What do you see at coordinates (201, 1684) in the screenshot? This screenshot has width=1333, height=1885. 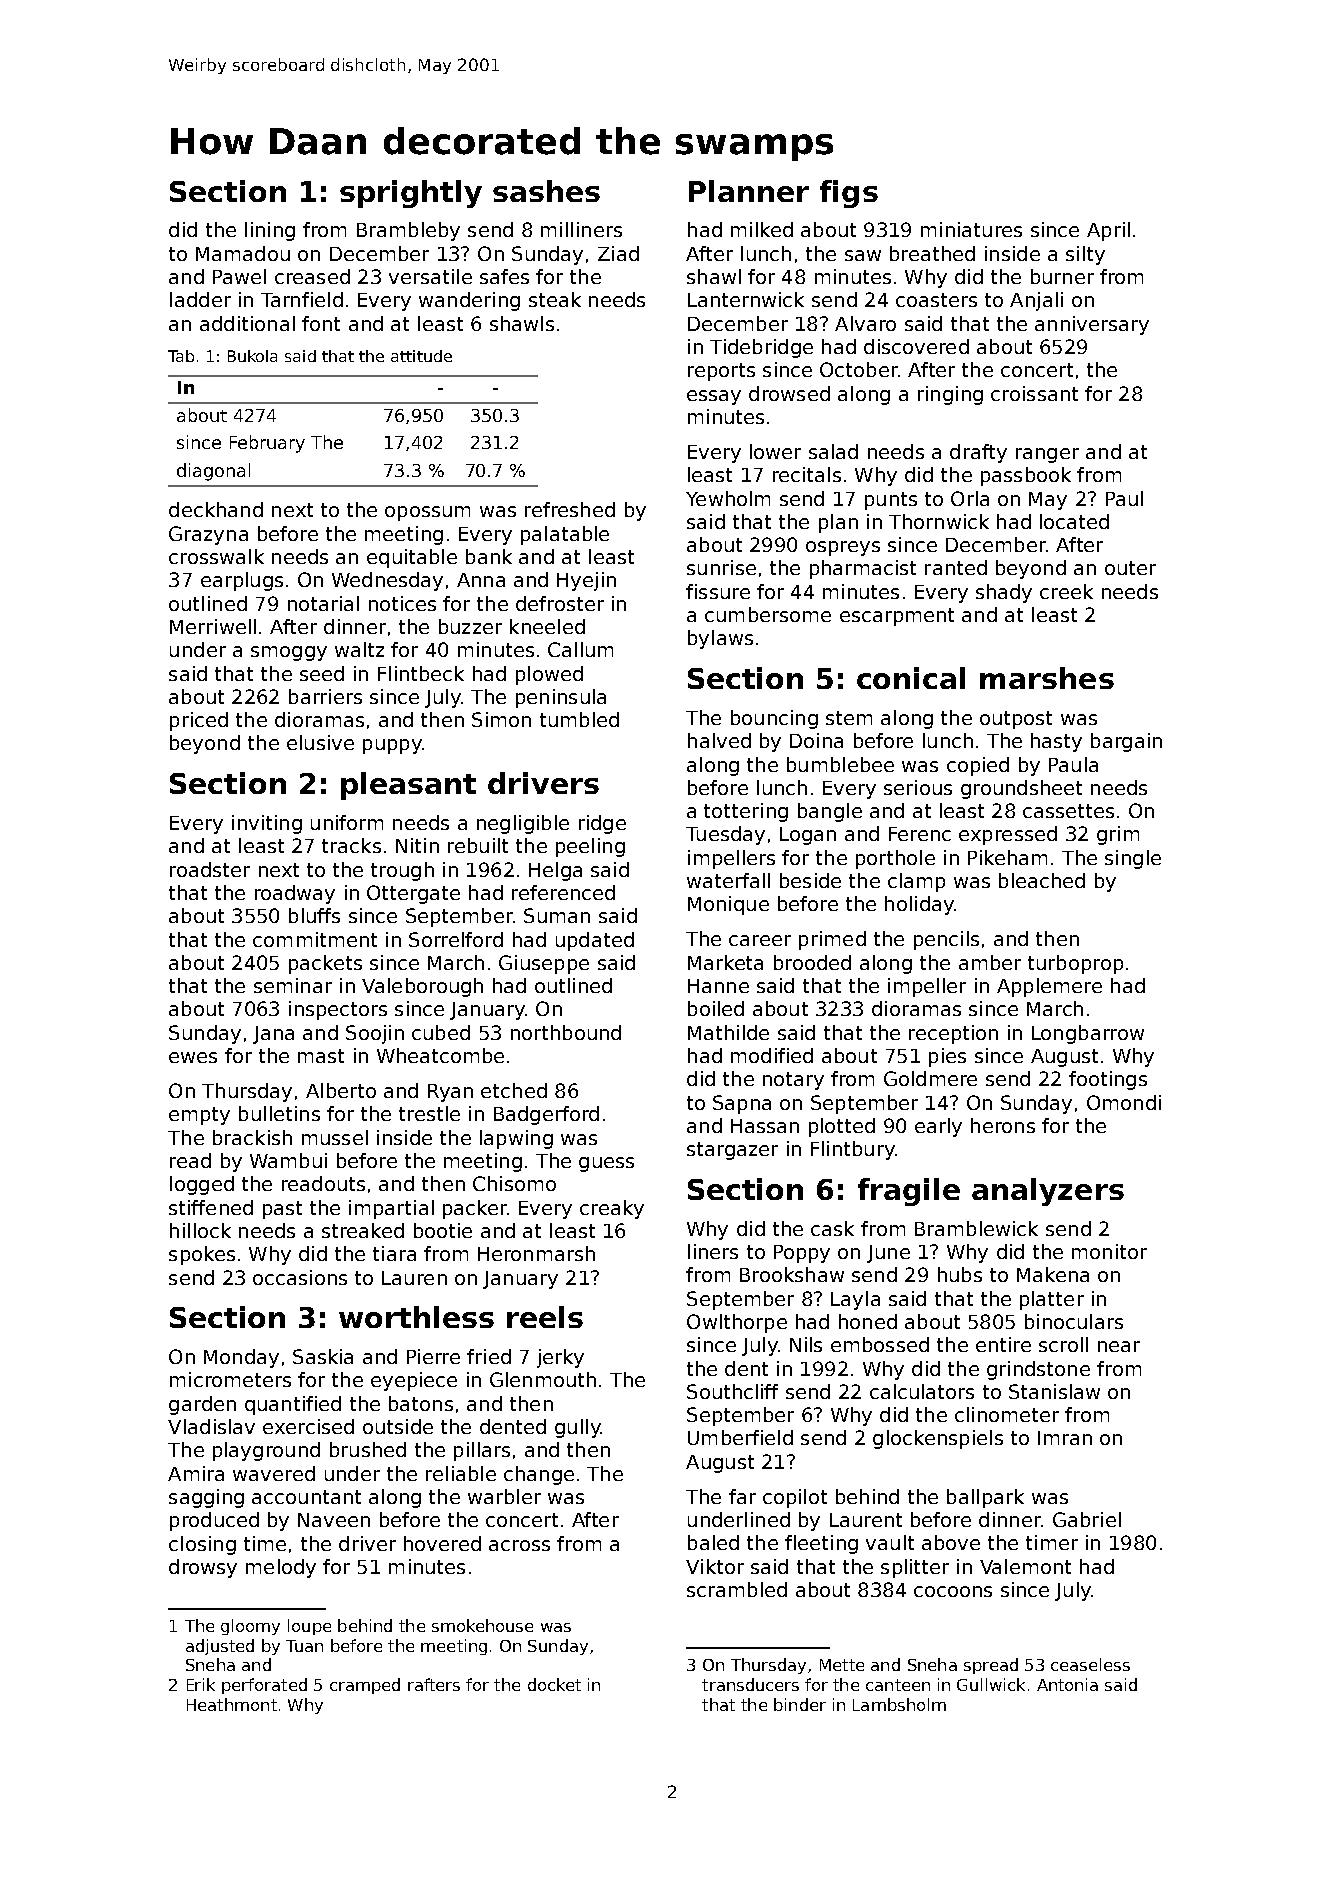 I see `Erik` at bounding box center [201, 1684].
